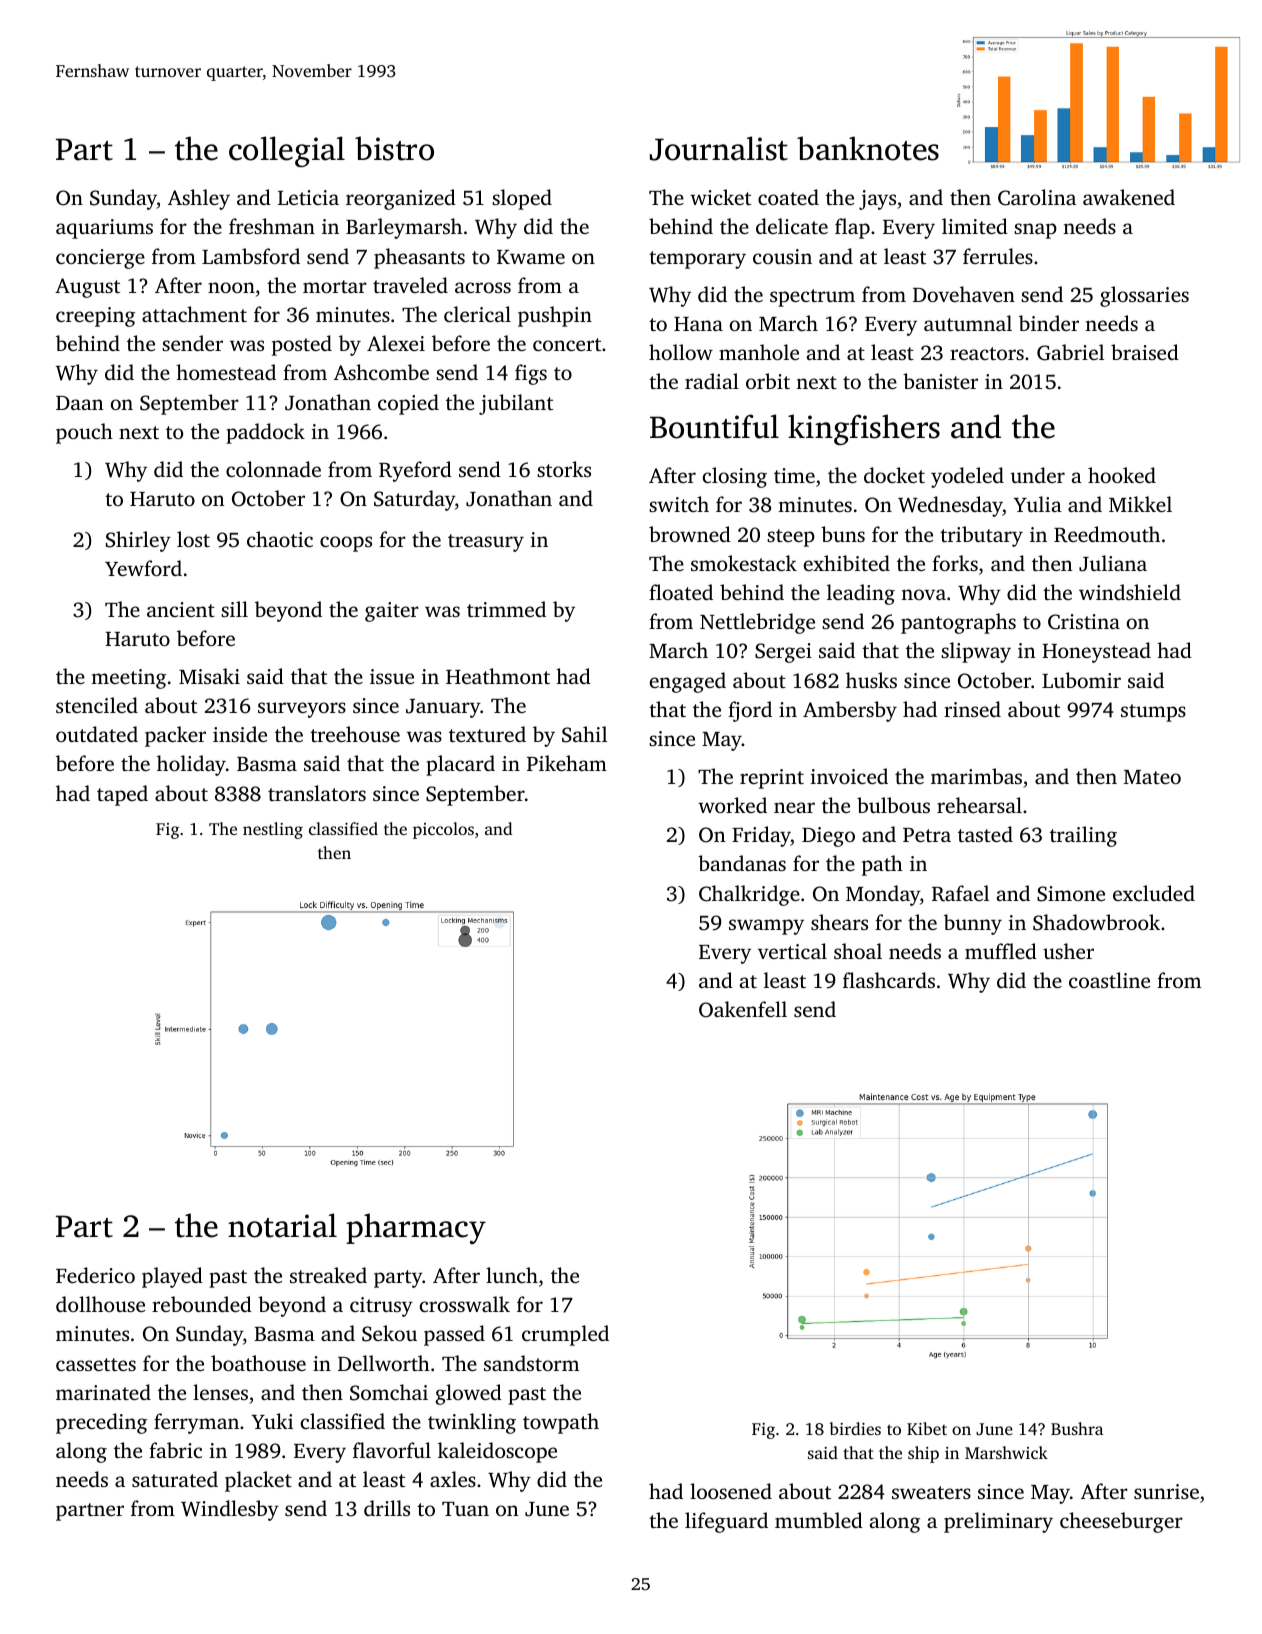 This screenshot has height=1634, width=1262. Describe the element at coordinates (868, 148) in the screenshot. I see `banknotes` at that location.
